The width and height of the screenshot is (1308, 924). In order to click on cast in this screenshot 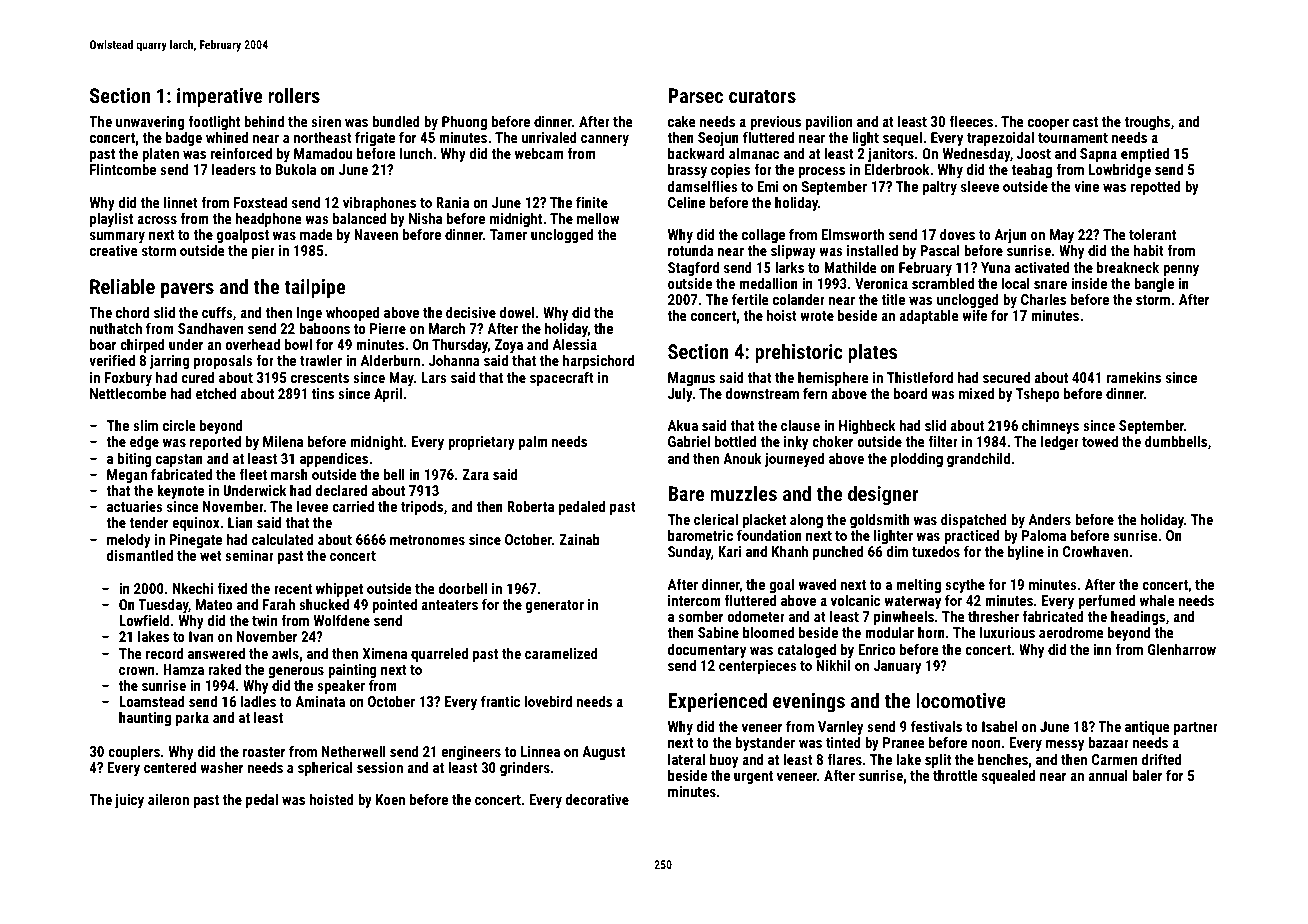, I will do `click(1085, 122)`.
